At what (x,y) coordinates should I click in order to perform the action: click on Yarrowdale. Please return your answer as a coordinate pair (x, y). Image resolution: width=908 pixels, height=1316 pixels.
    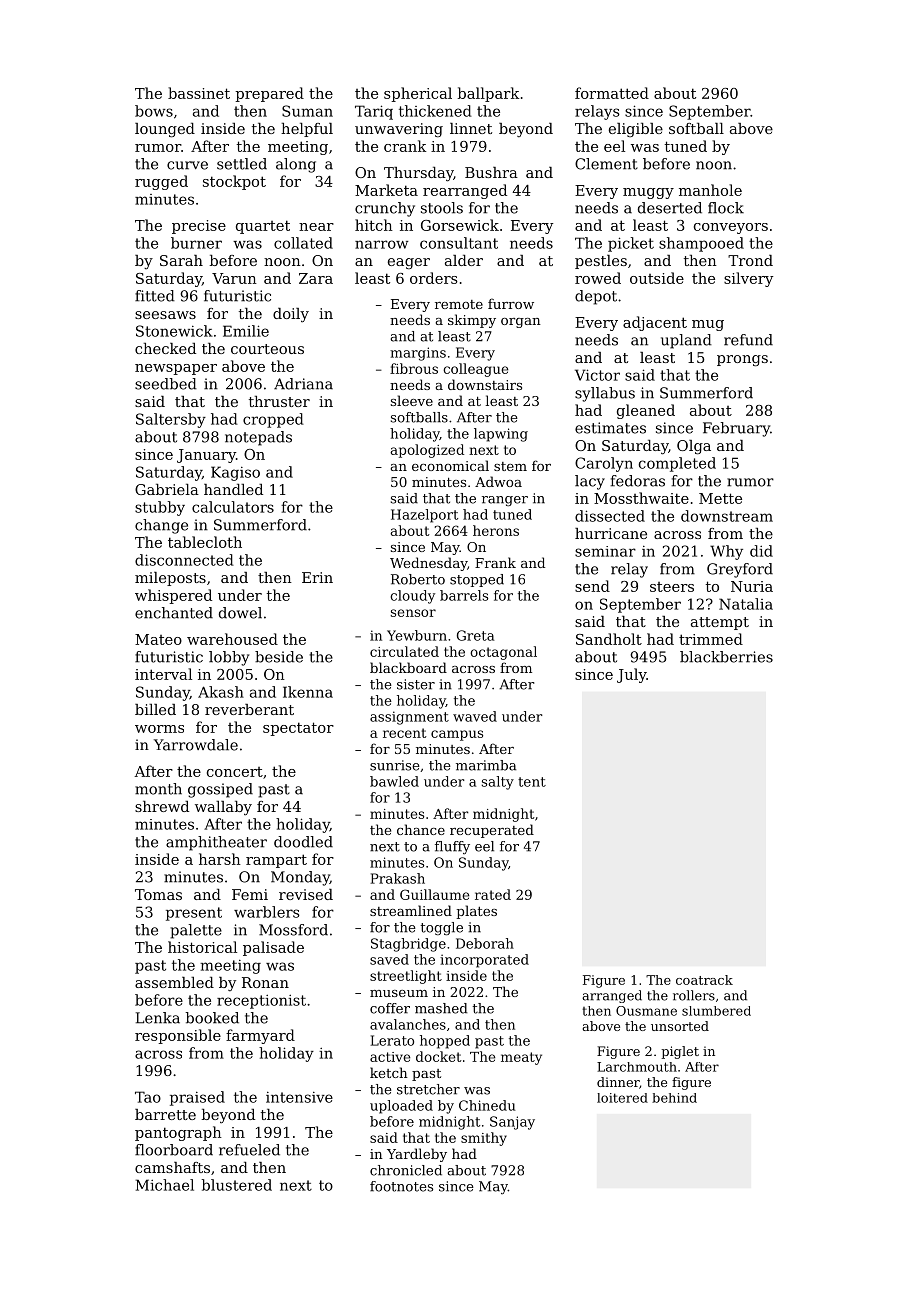
    Looking at the image, I should click on (196, 745).
